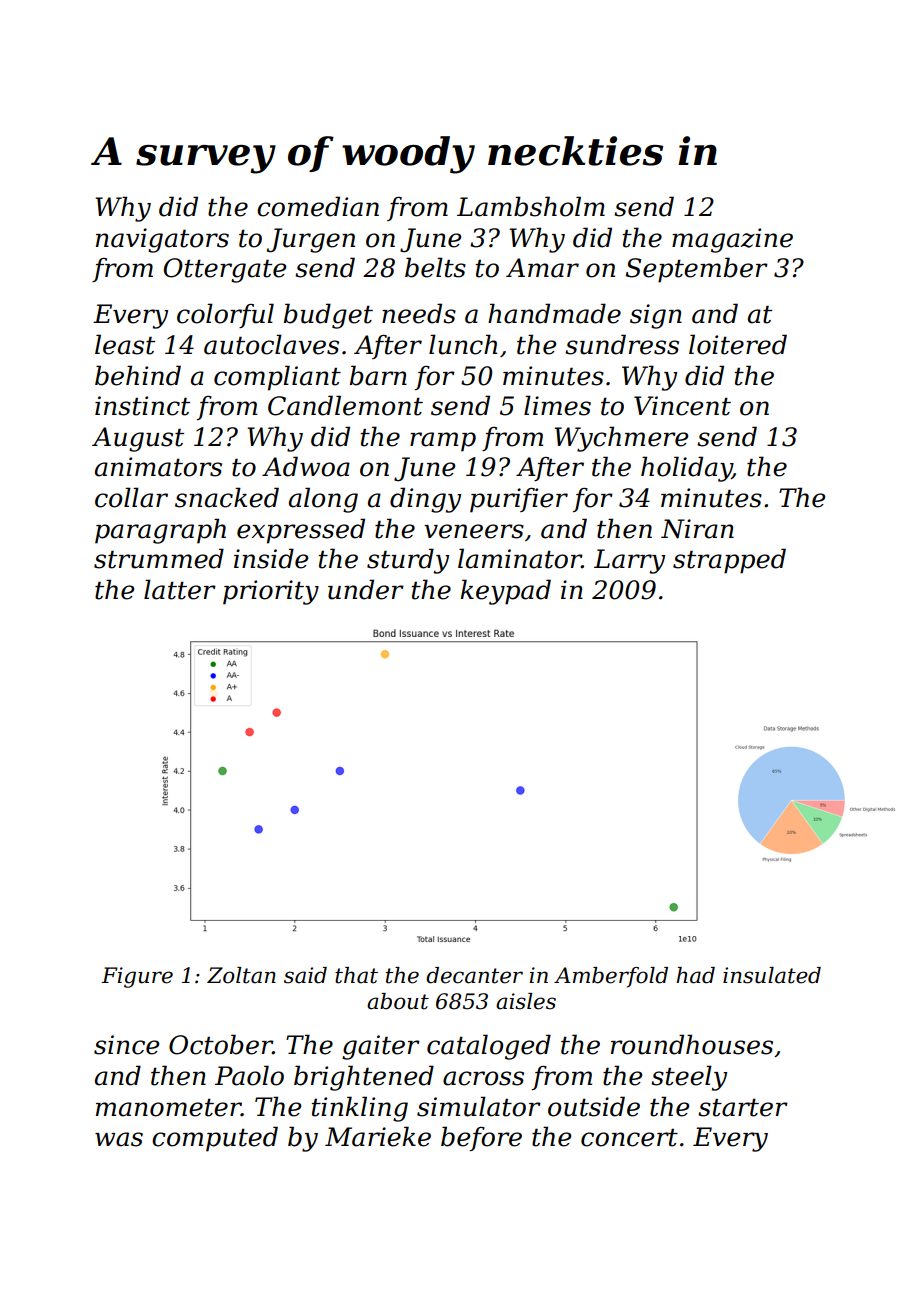 This page has width=924, height=1311. Describe the element at coordinates (168, 1108) in the page. I see `manometer` at that location.
